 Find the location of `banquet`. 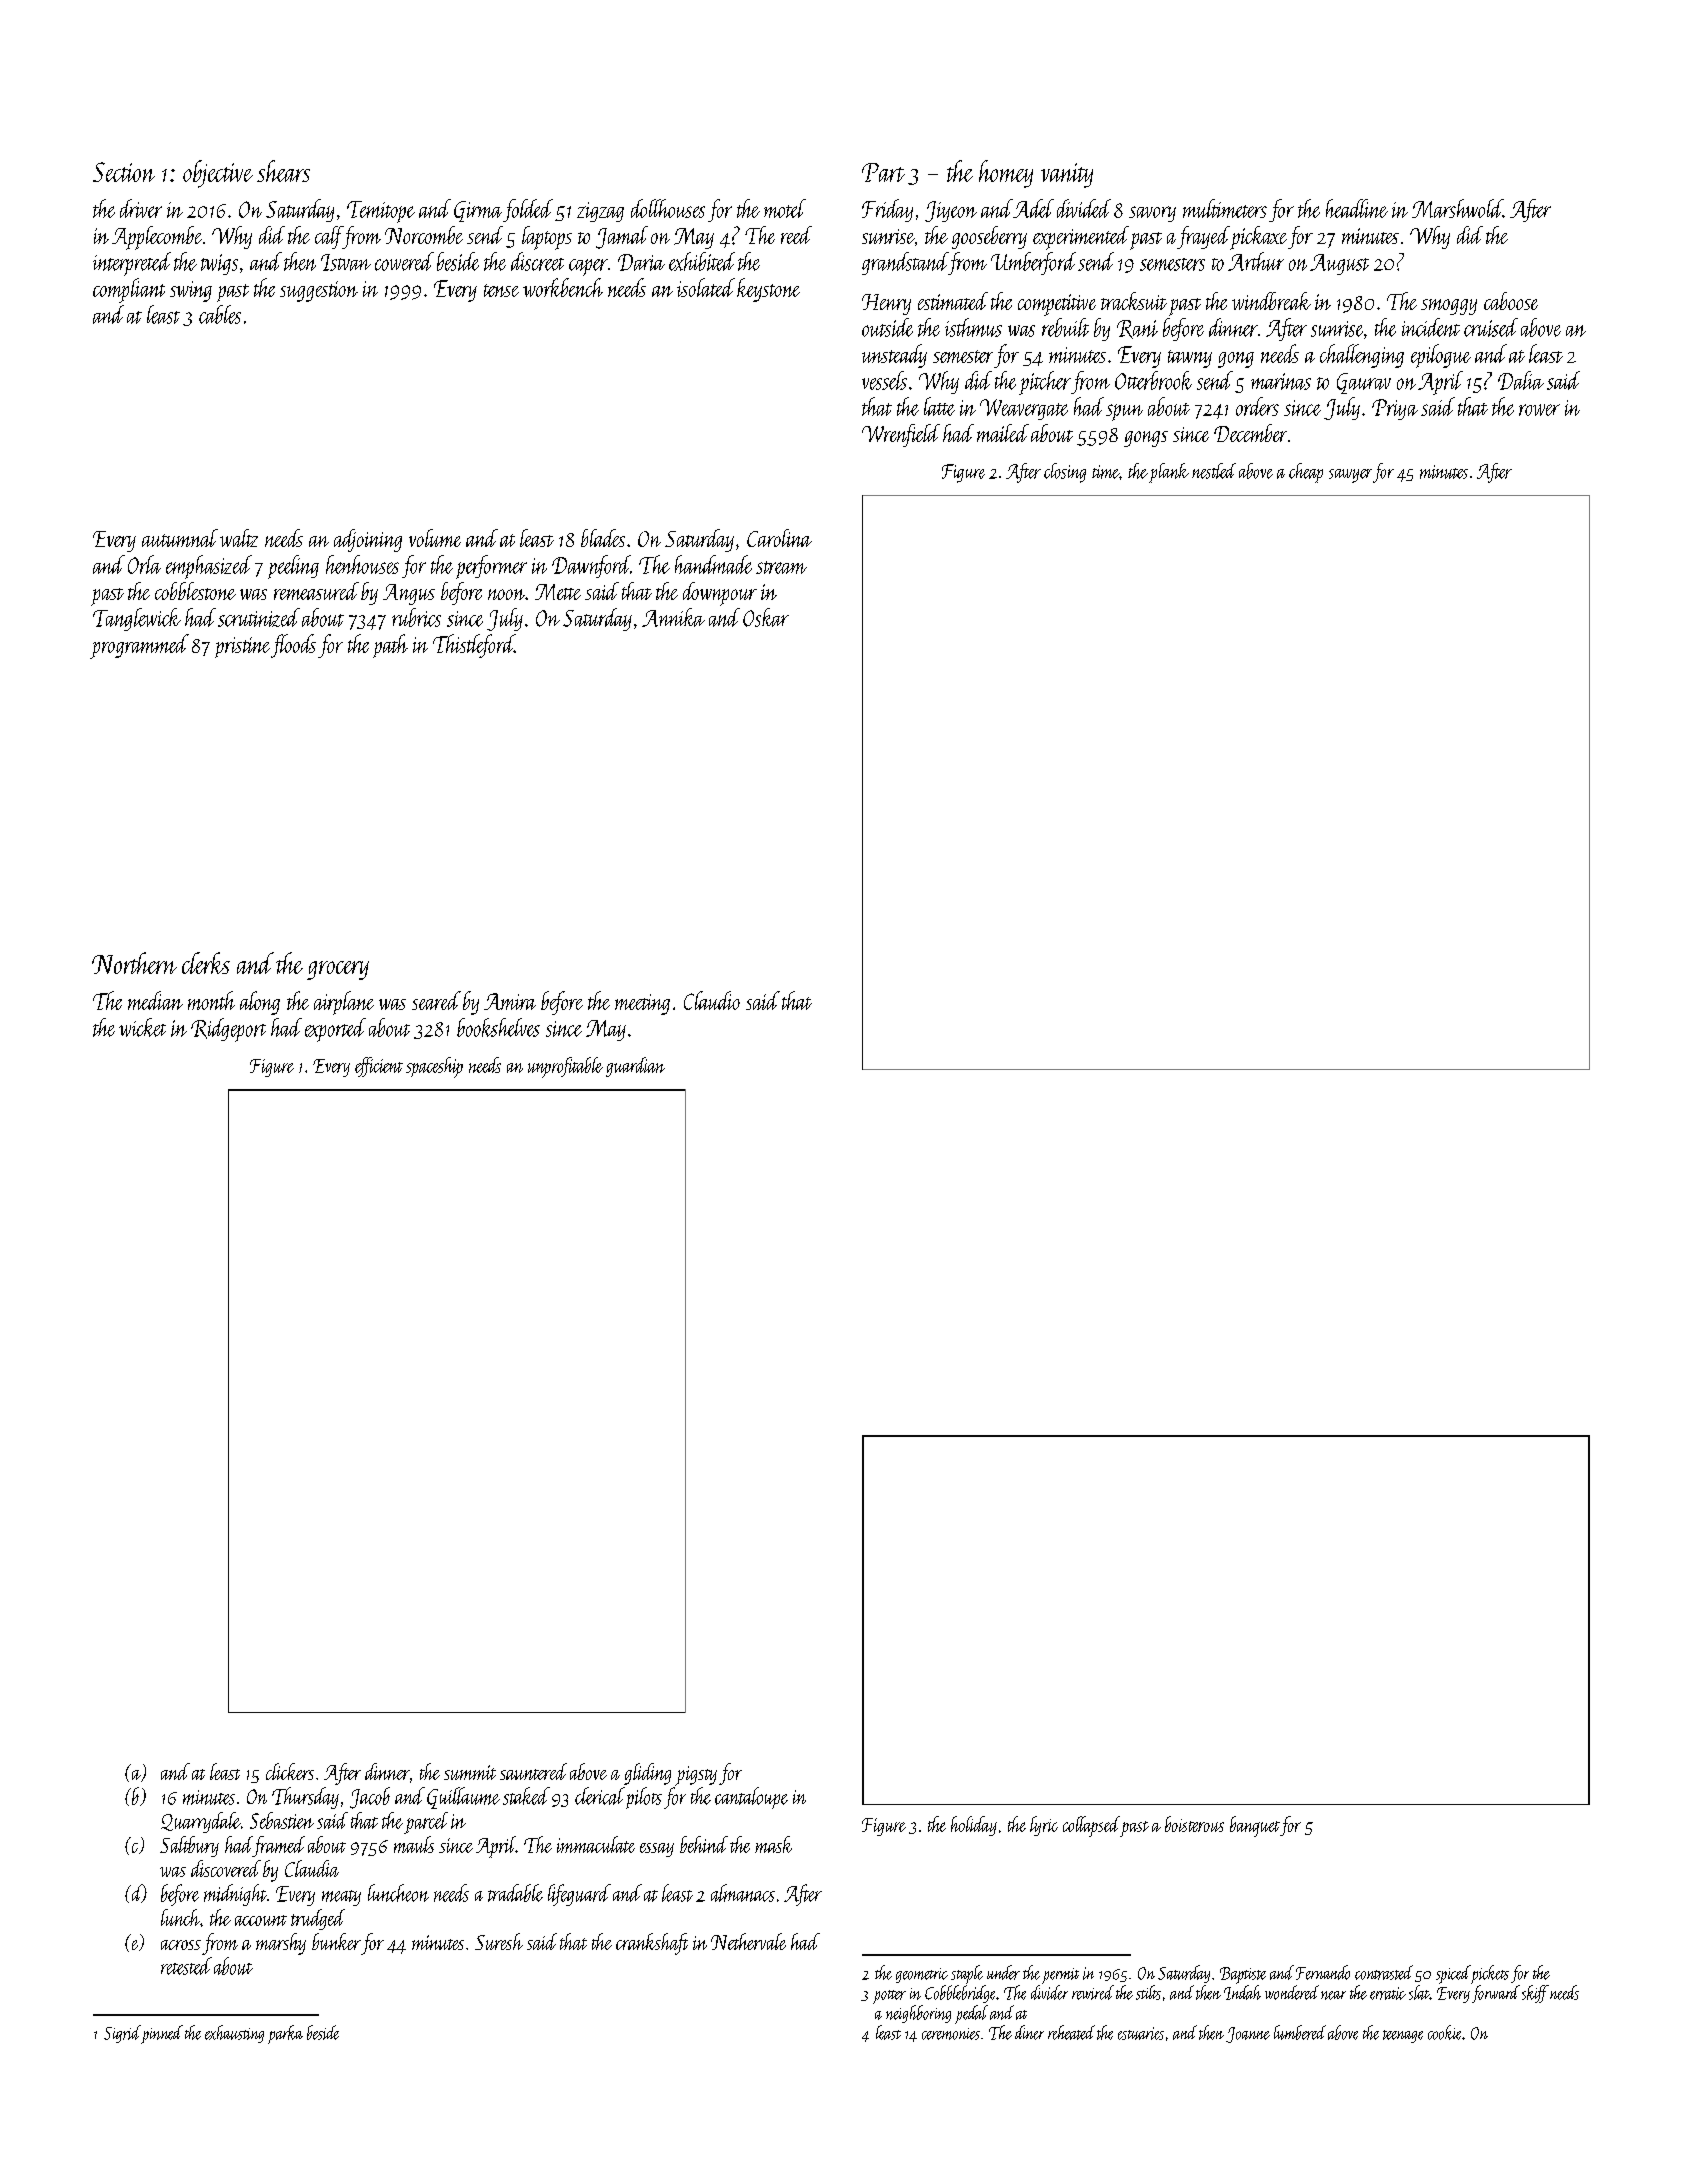

banquet is located at coordinates (1255, 1826).
